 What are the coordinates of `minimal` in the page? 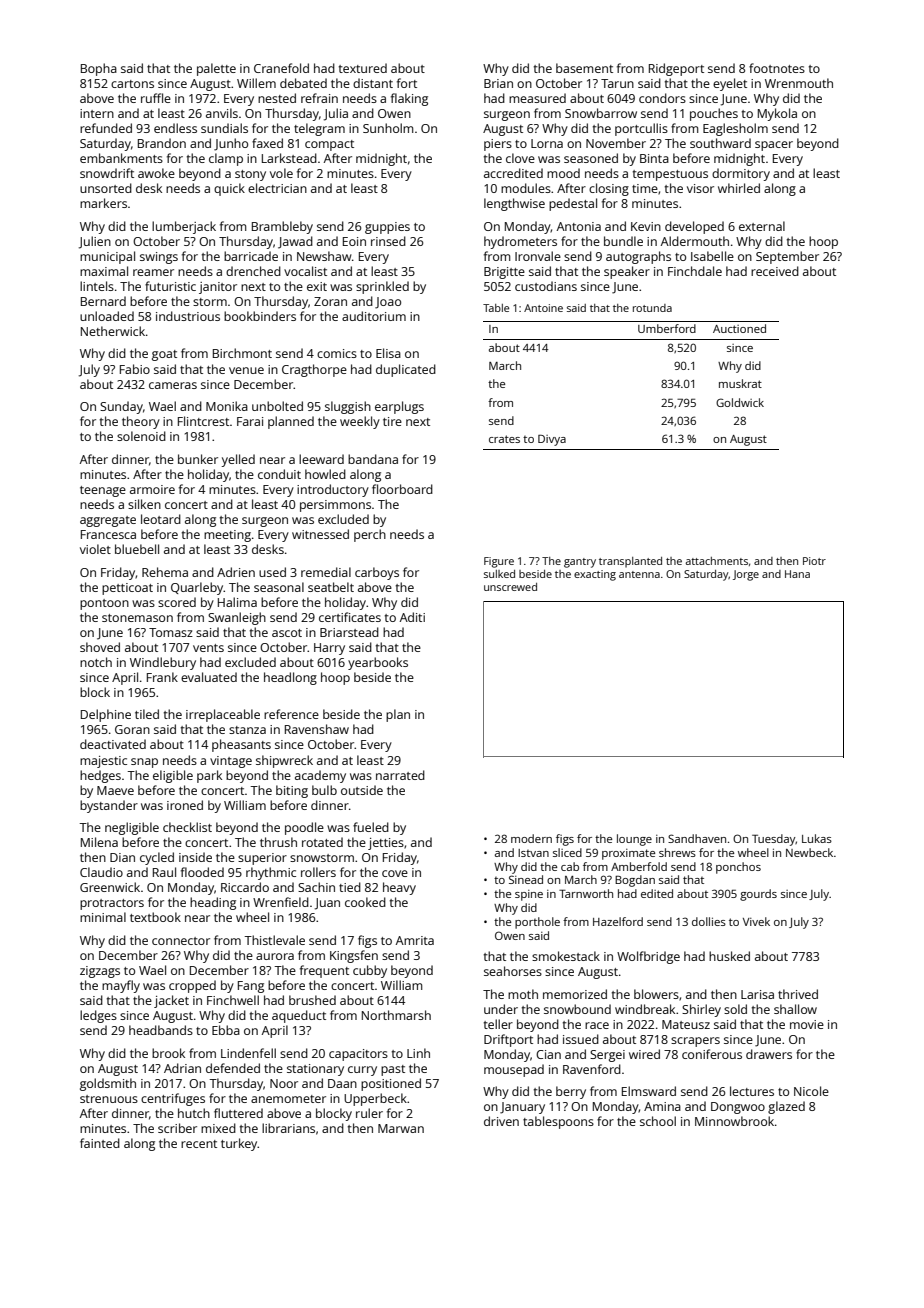 It's located at (103, 917).
